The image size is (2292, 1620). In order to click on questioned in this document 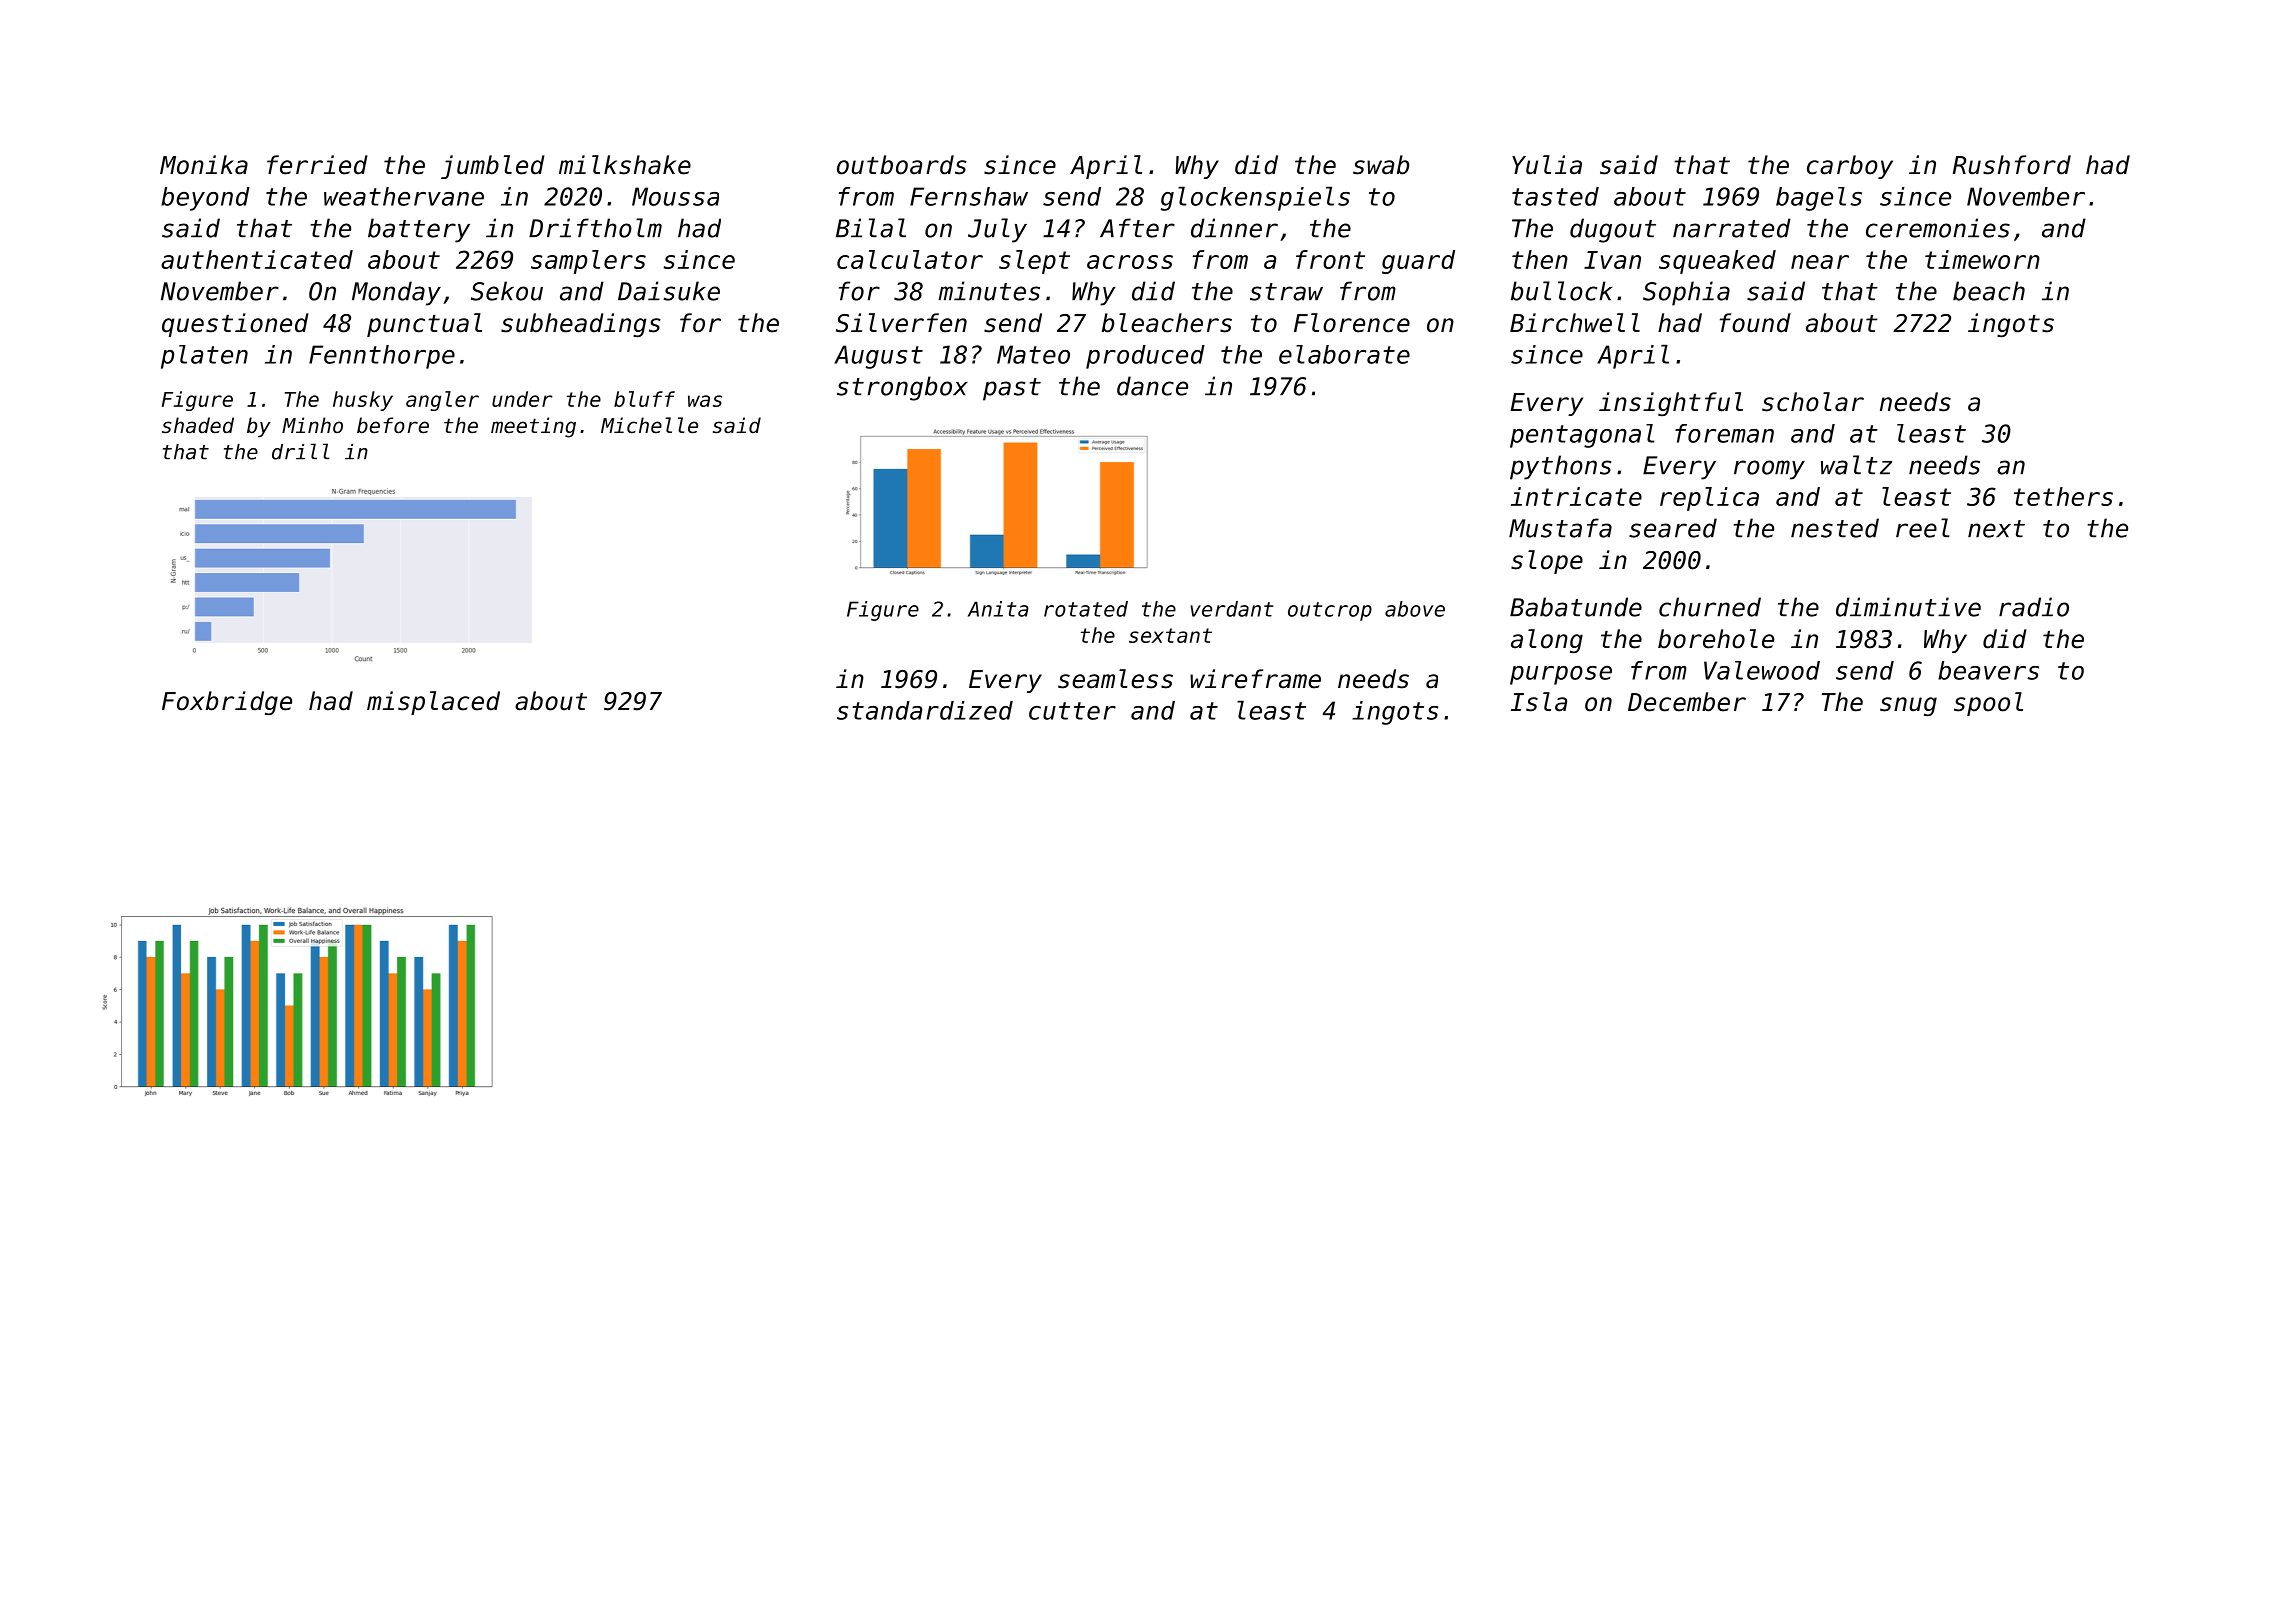, I will do `click(235, 325)`.
